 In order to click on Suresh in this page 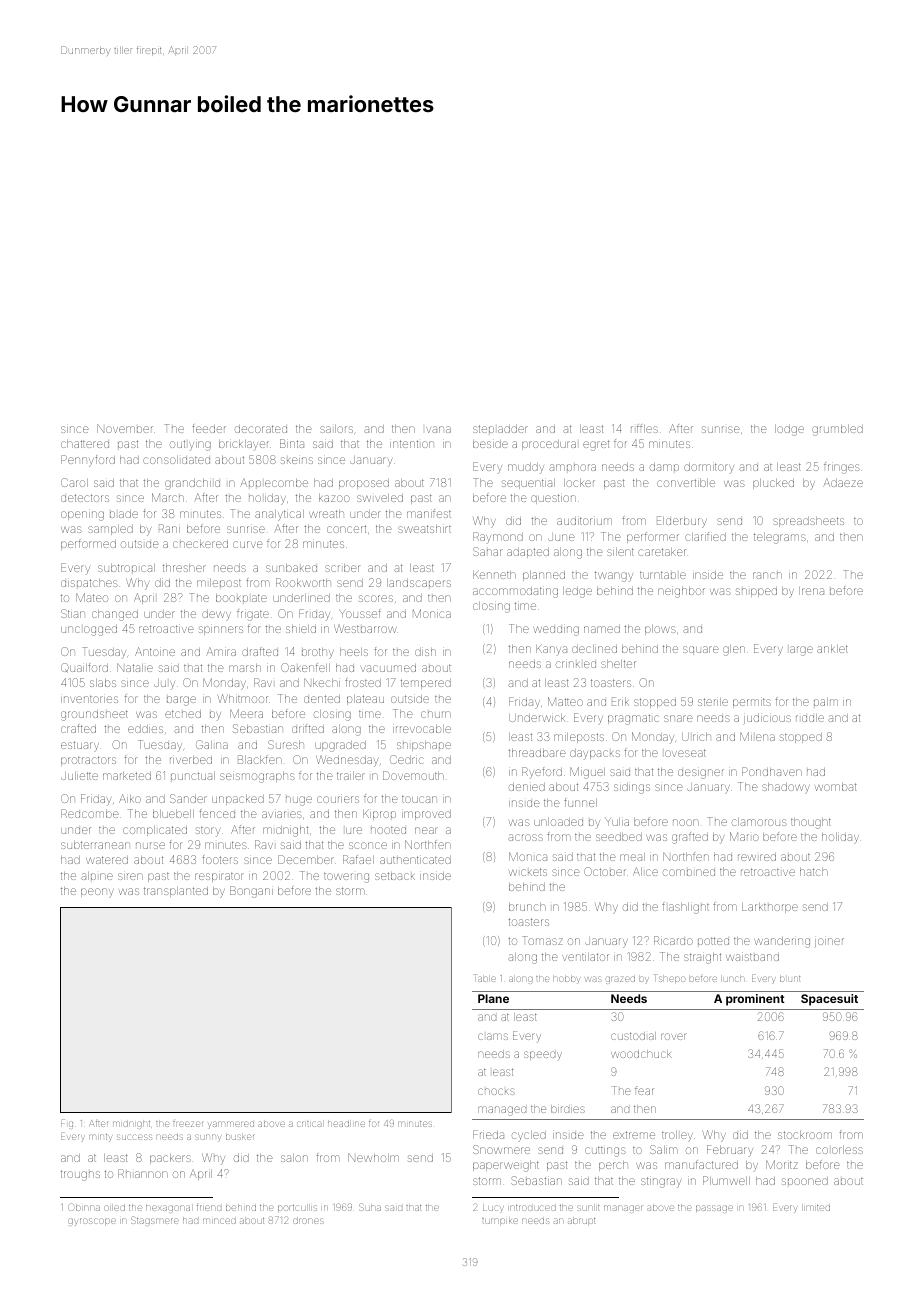, I will do `click(286, 744)`.
